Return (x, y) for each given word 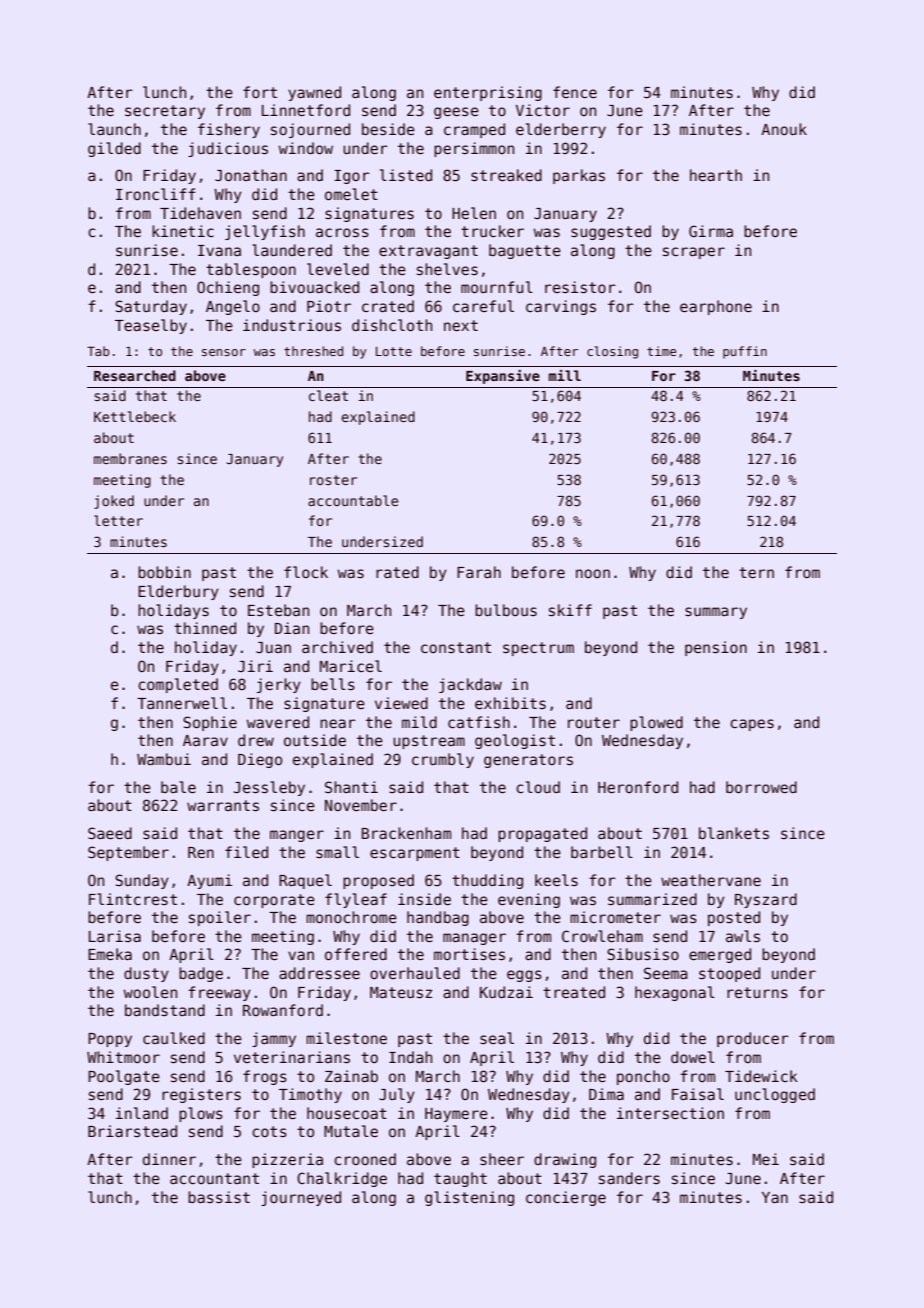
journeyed (301, 1198)
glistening (469, 1198)
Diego (260, 760)
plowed (656, 723)
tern (756, 572)
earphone (716, 307)
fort (260, 92)
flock (306, 572)
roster (333, 480)
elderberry (561, 130)
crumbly (443, 760)
